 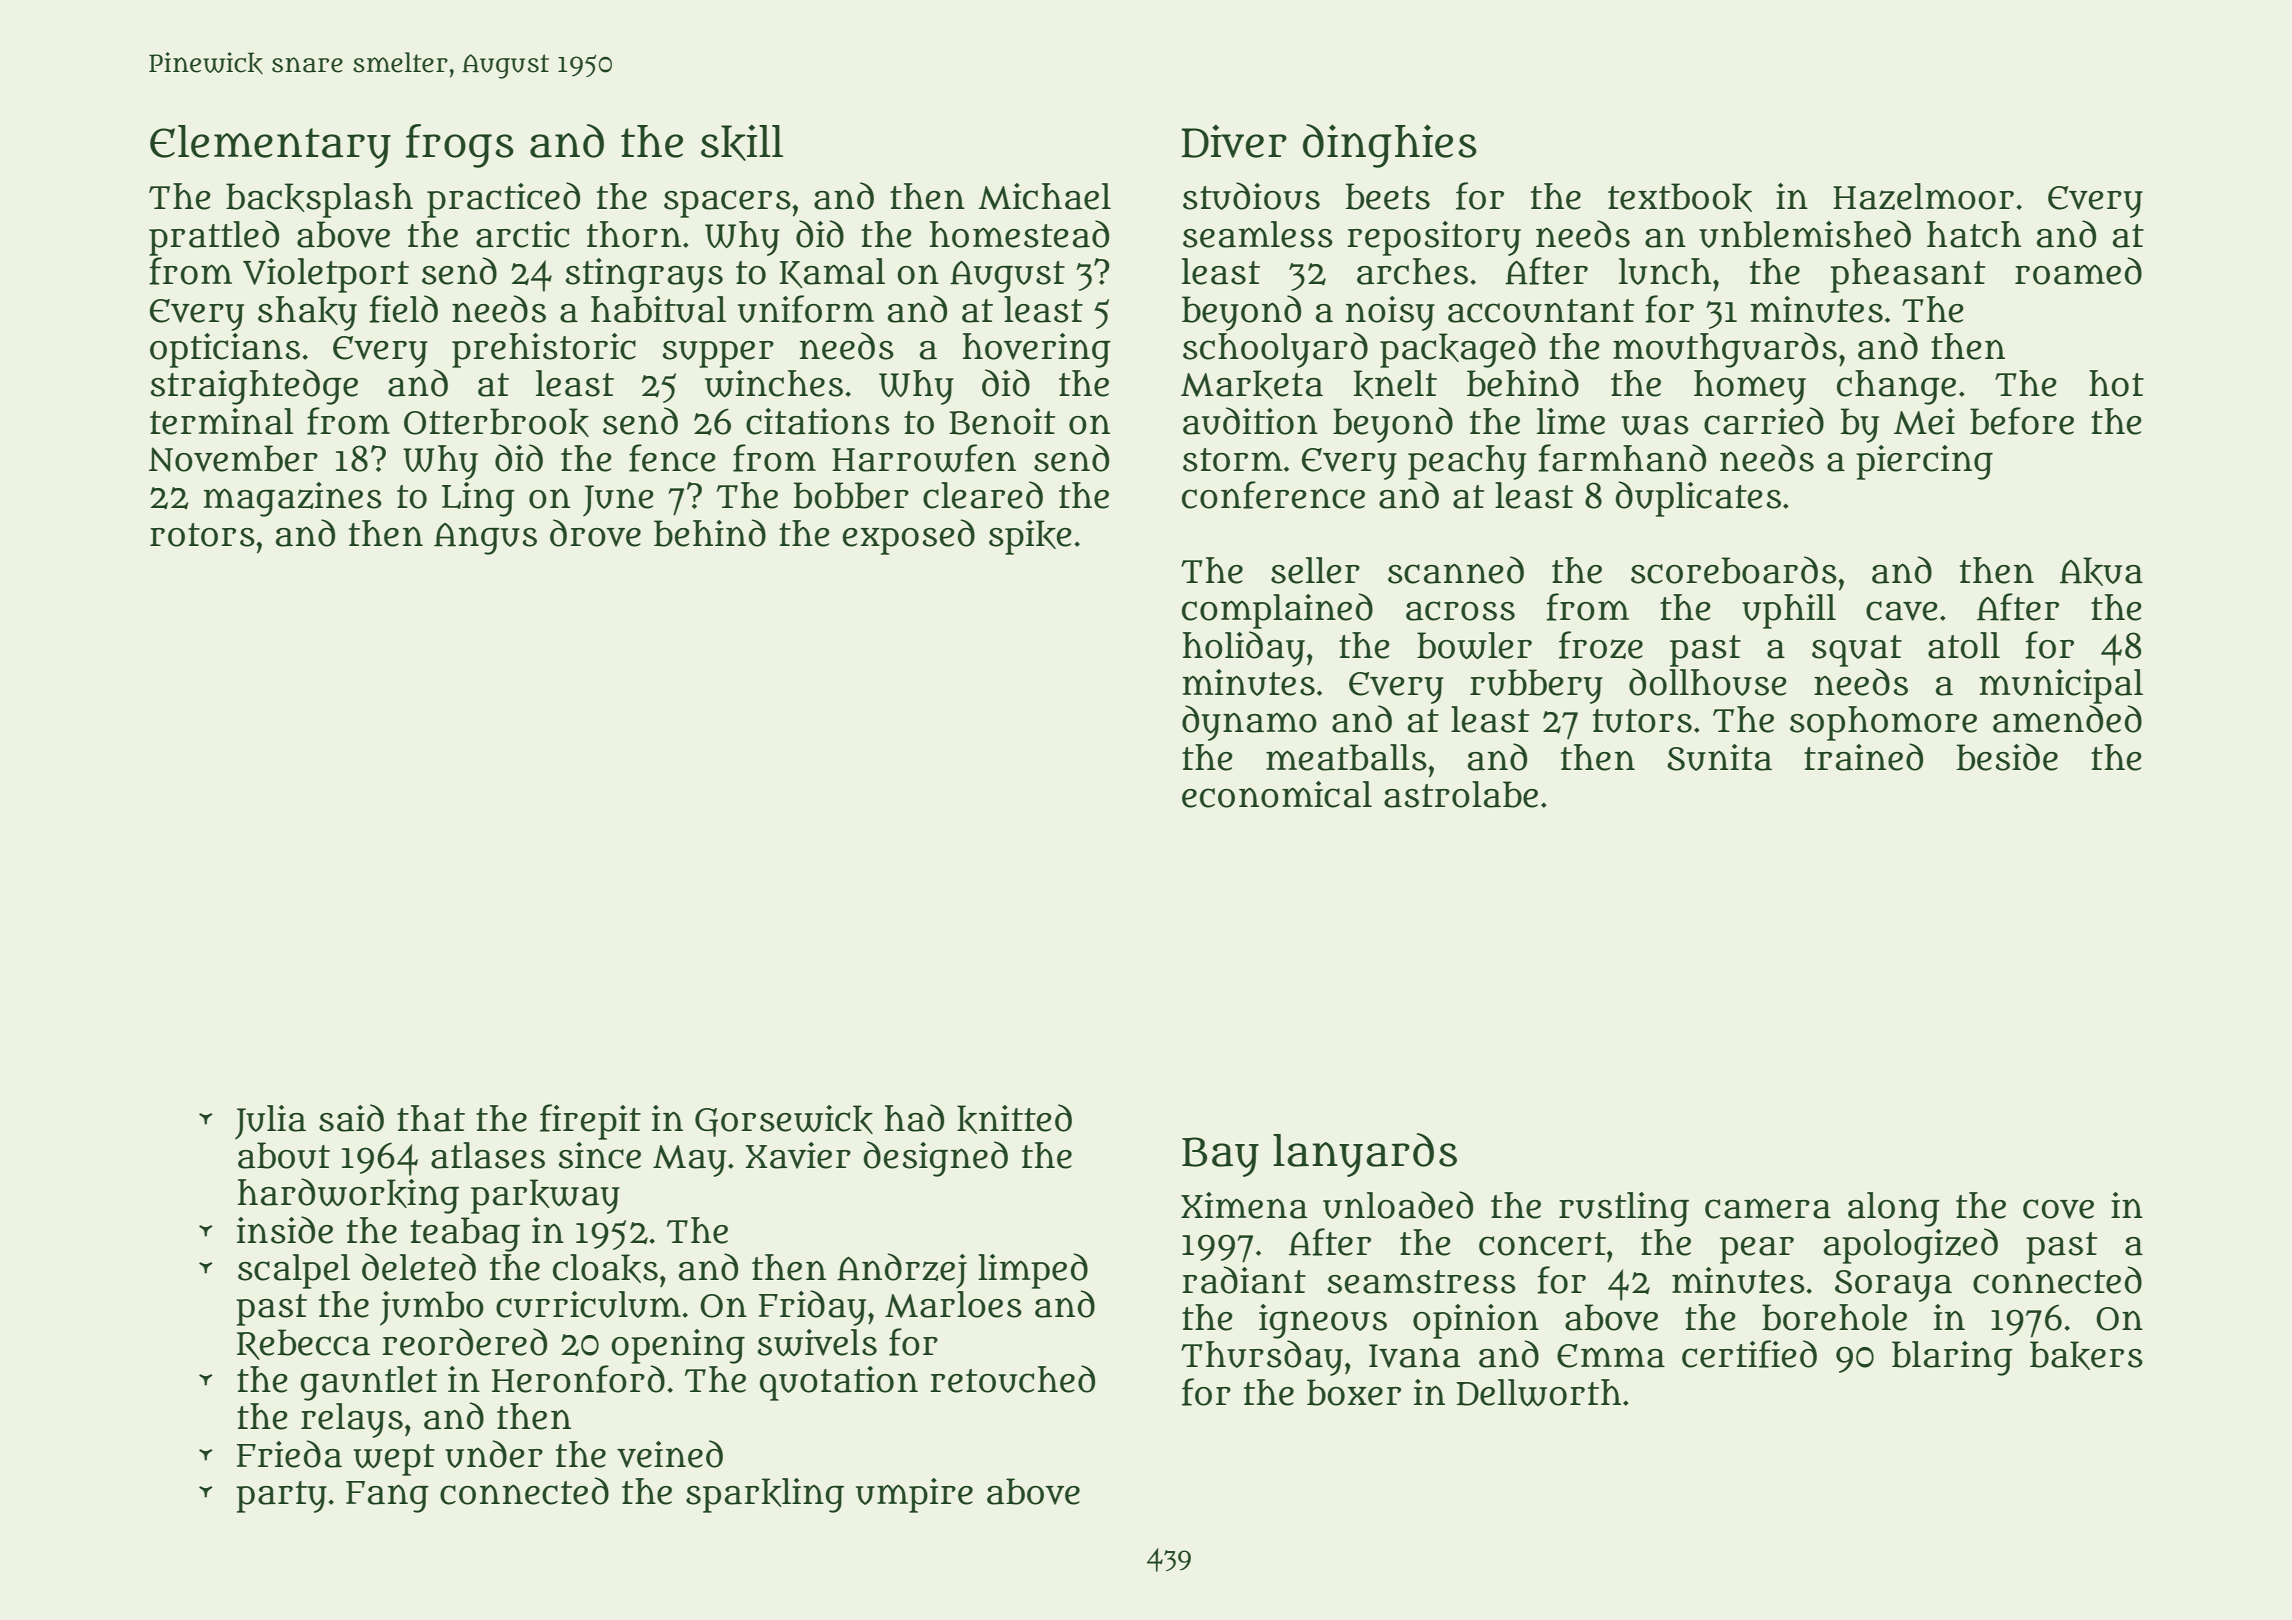 What do you see at coordinates (1346, 757) in the image?
I see `meatballs` at bounding box center [1346, 757].
